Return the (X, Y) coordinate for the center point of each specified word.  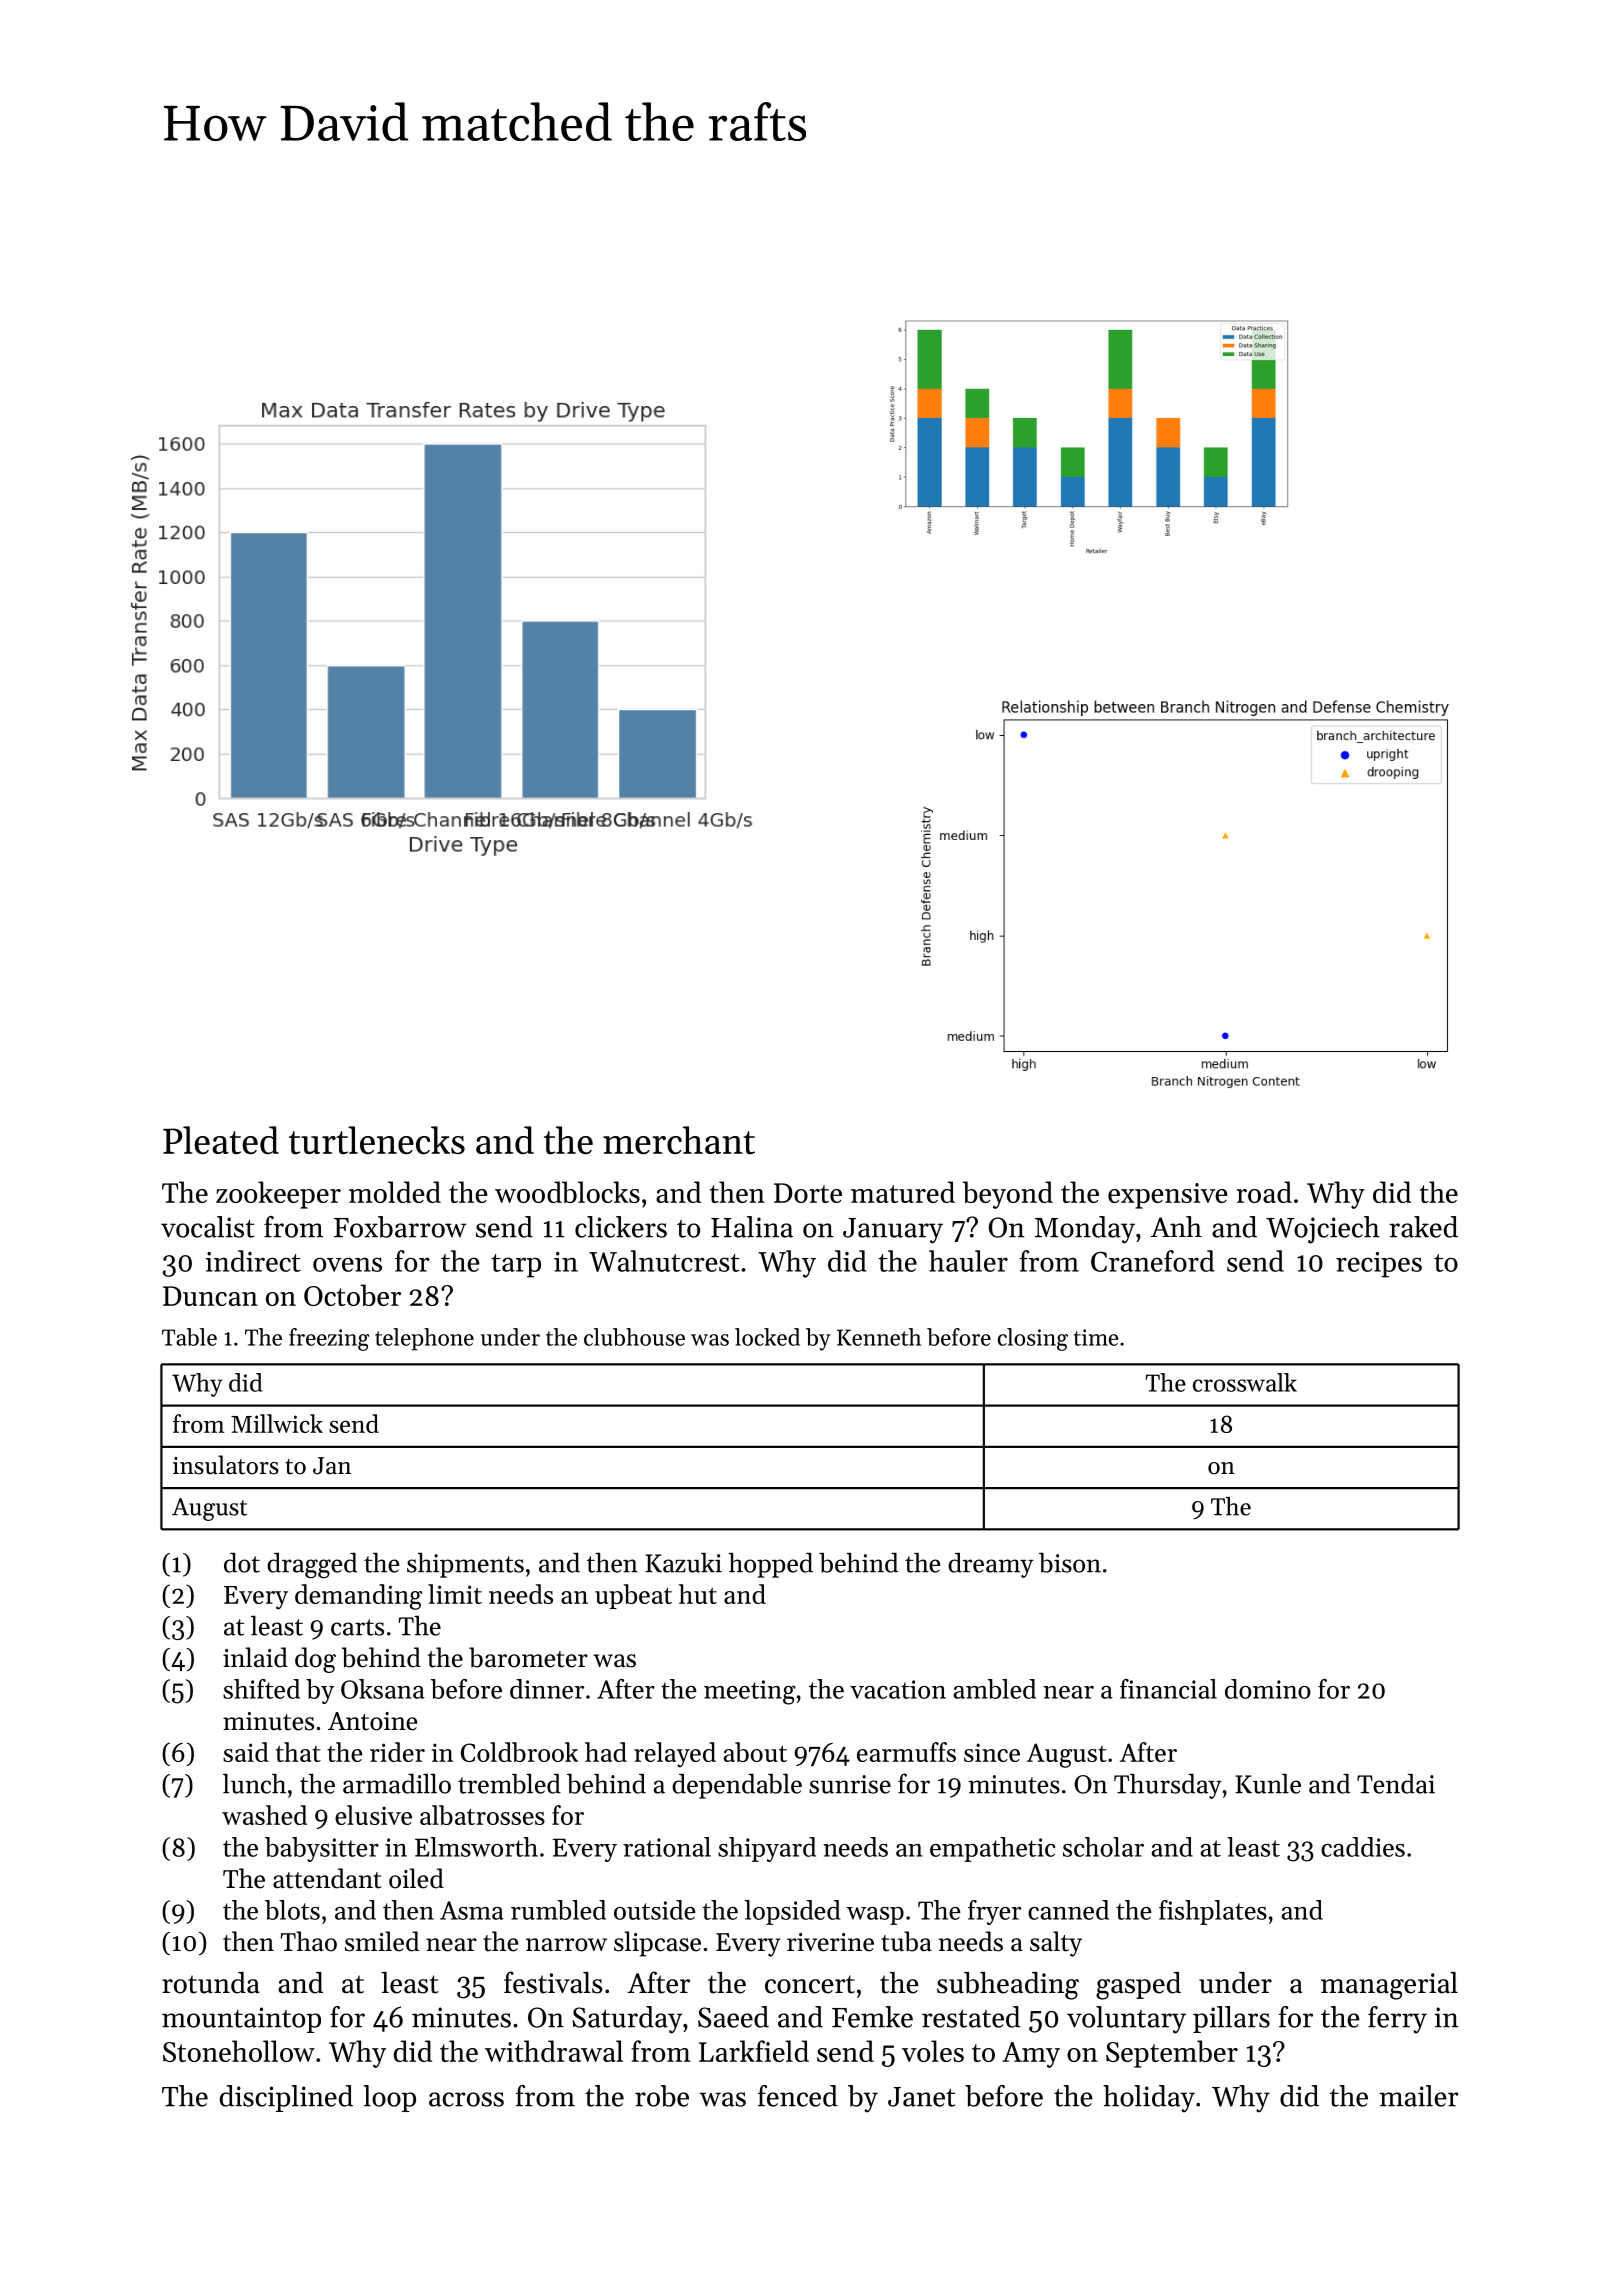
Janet (921, 2097)
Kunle (1268, 1783)
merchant (679, 1140)
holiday (1149, 2099)
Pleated (221, 1140)
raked (1423, 1227)
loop (389, 2098)
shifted (261, 1689)
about (755, 1752)
